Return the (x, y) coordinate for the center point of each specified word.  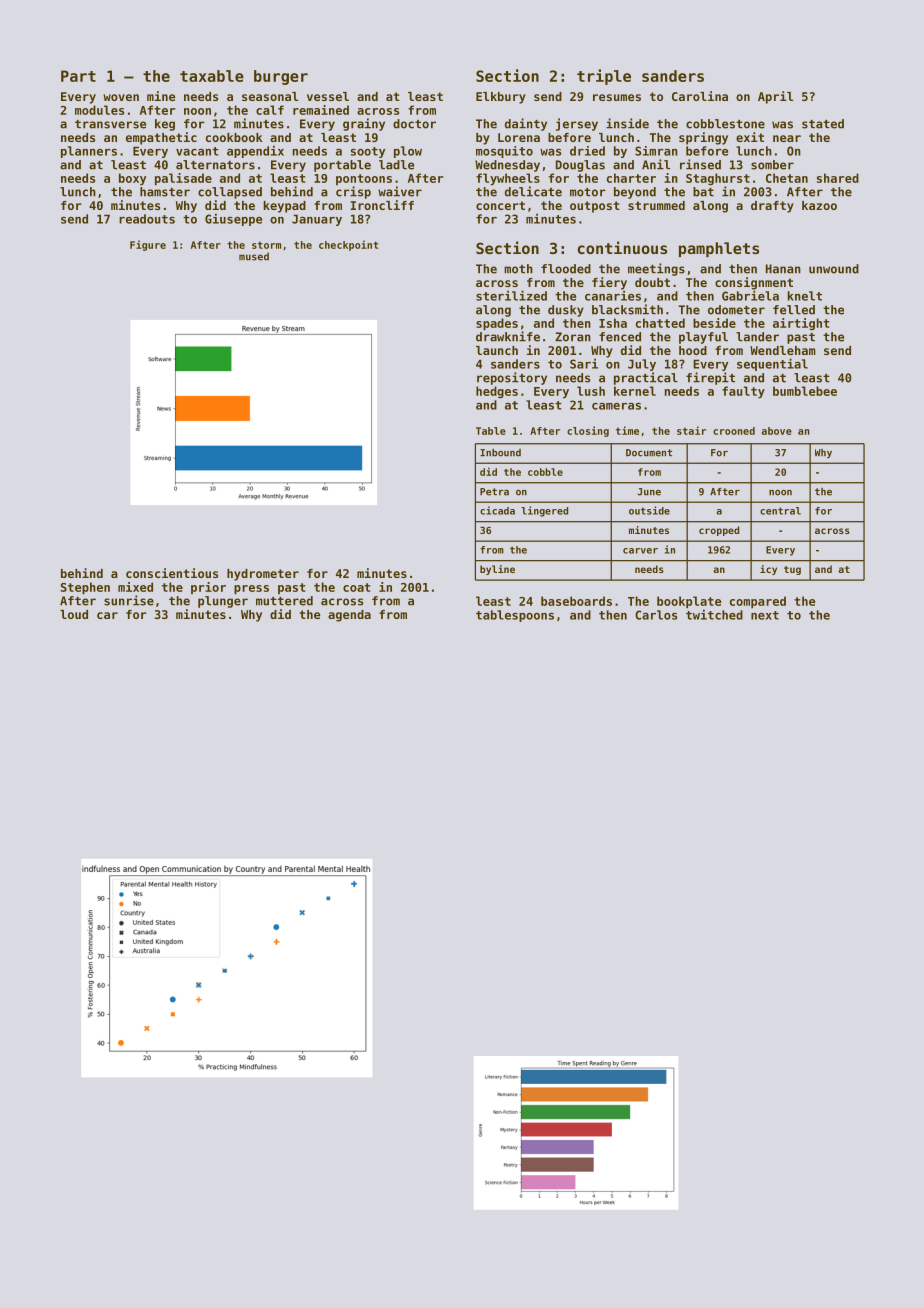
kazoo (819, 205)
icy (768, 570)
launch (497, 350)
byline (497, 570)
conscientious (172, 573)
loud (74, 614)
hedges (497, 392)
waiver (400, 191)
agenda (349, 616)
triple (604, 77)
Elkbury (501, 98)
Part (78, 76)
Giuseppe (233, 219)
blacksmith (627, 309)
